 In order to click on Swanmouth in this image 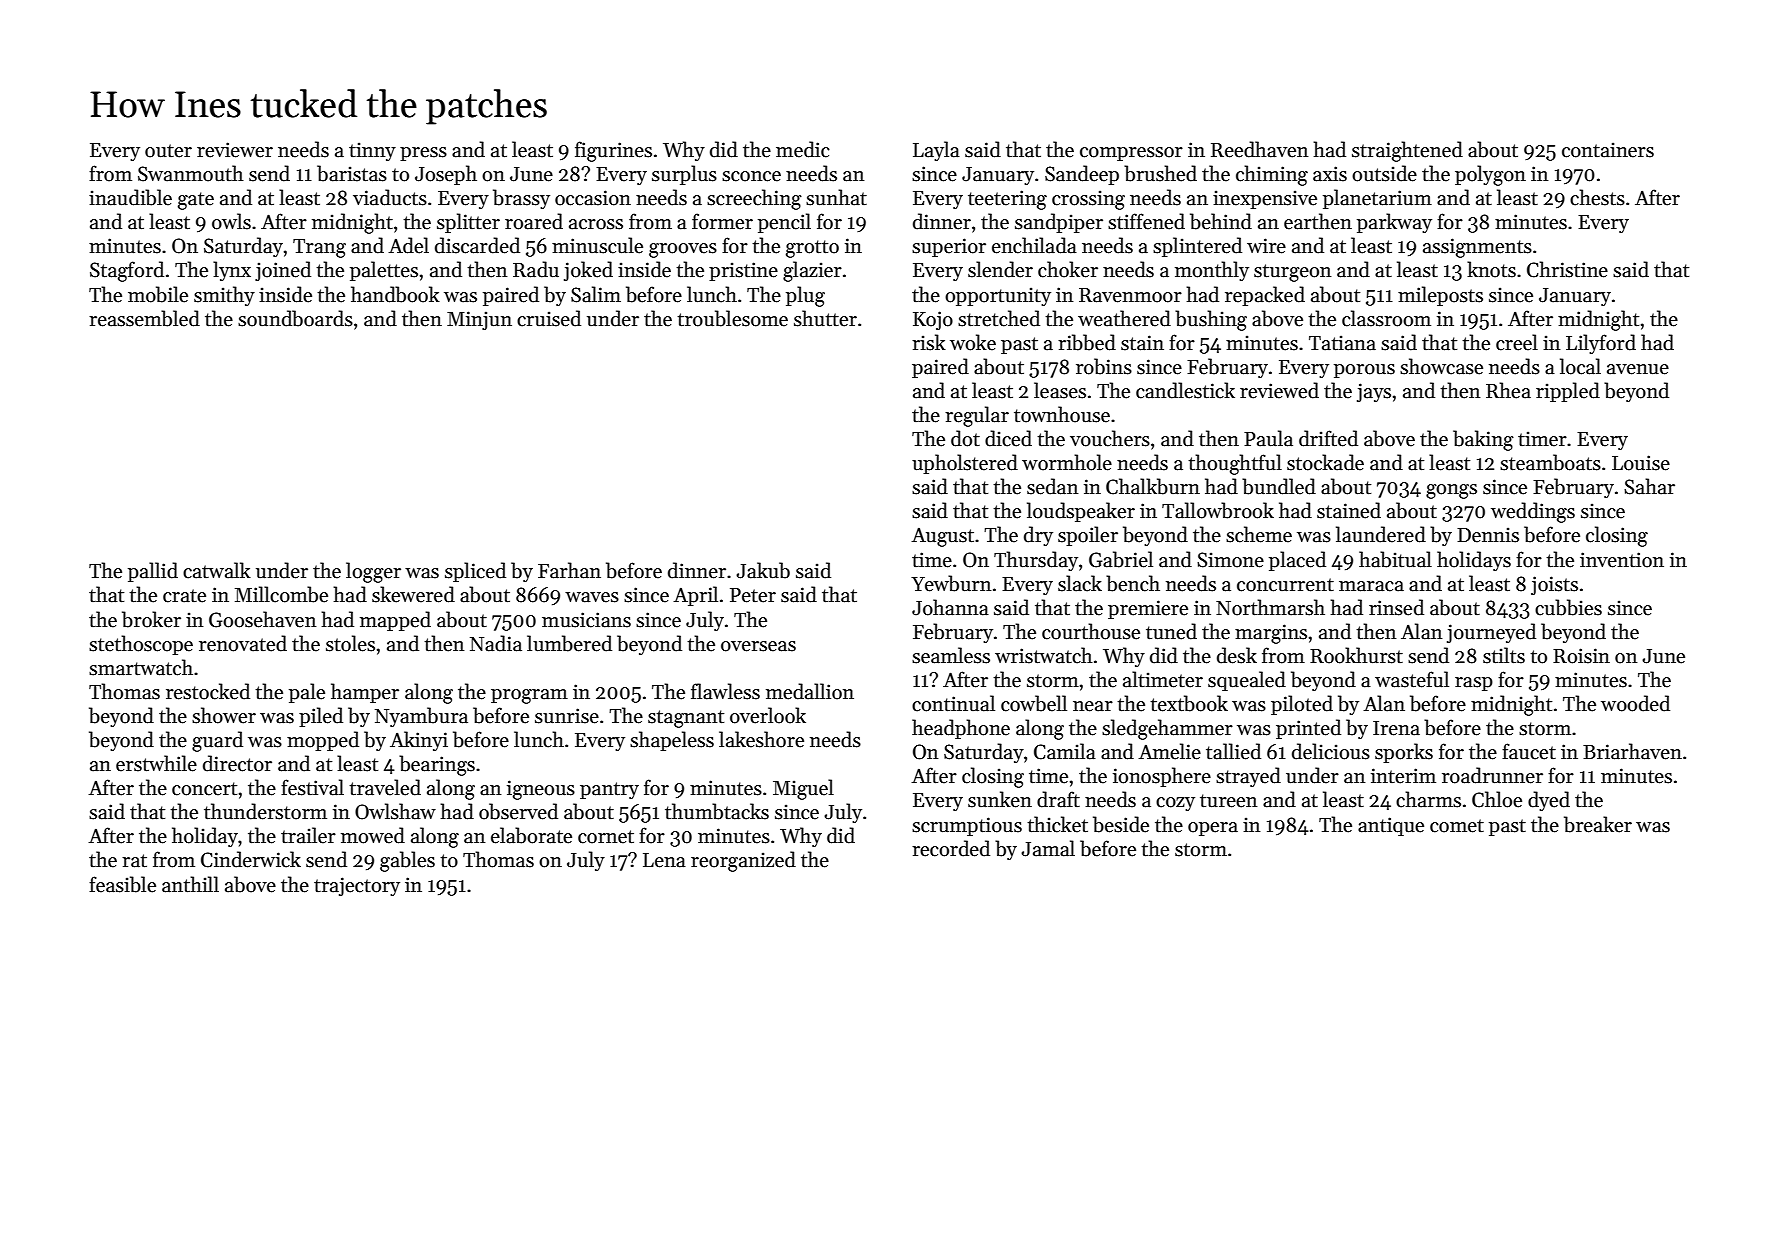, I will do `click(191, 173)`.
